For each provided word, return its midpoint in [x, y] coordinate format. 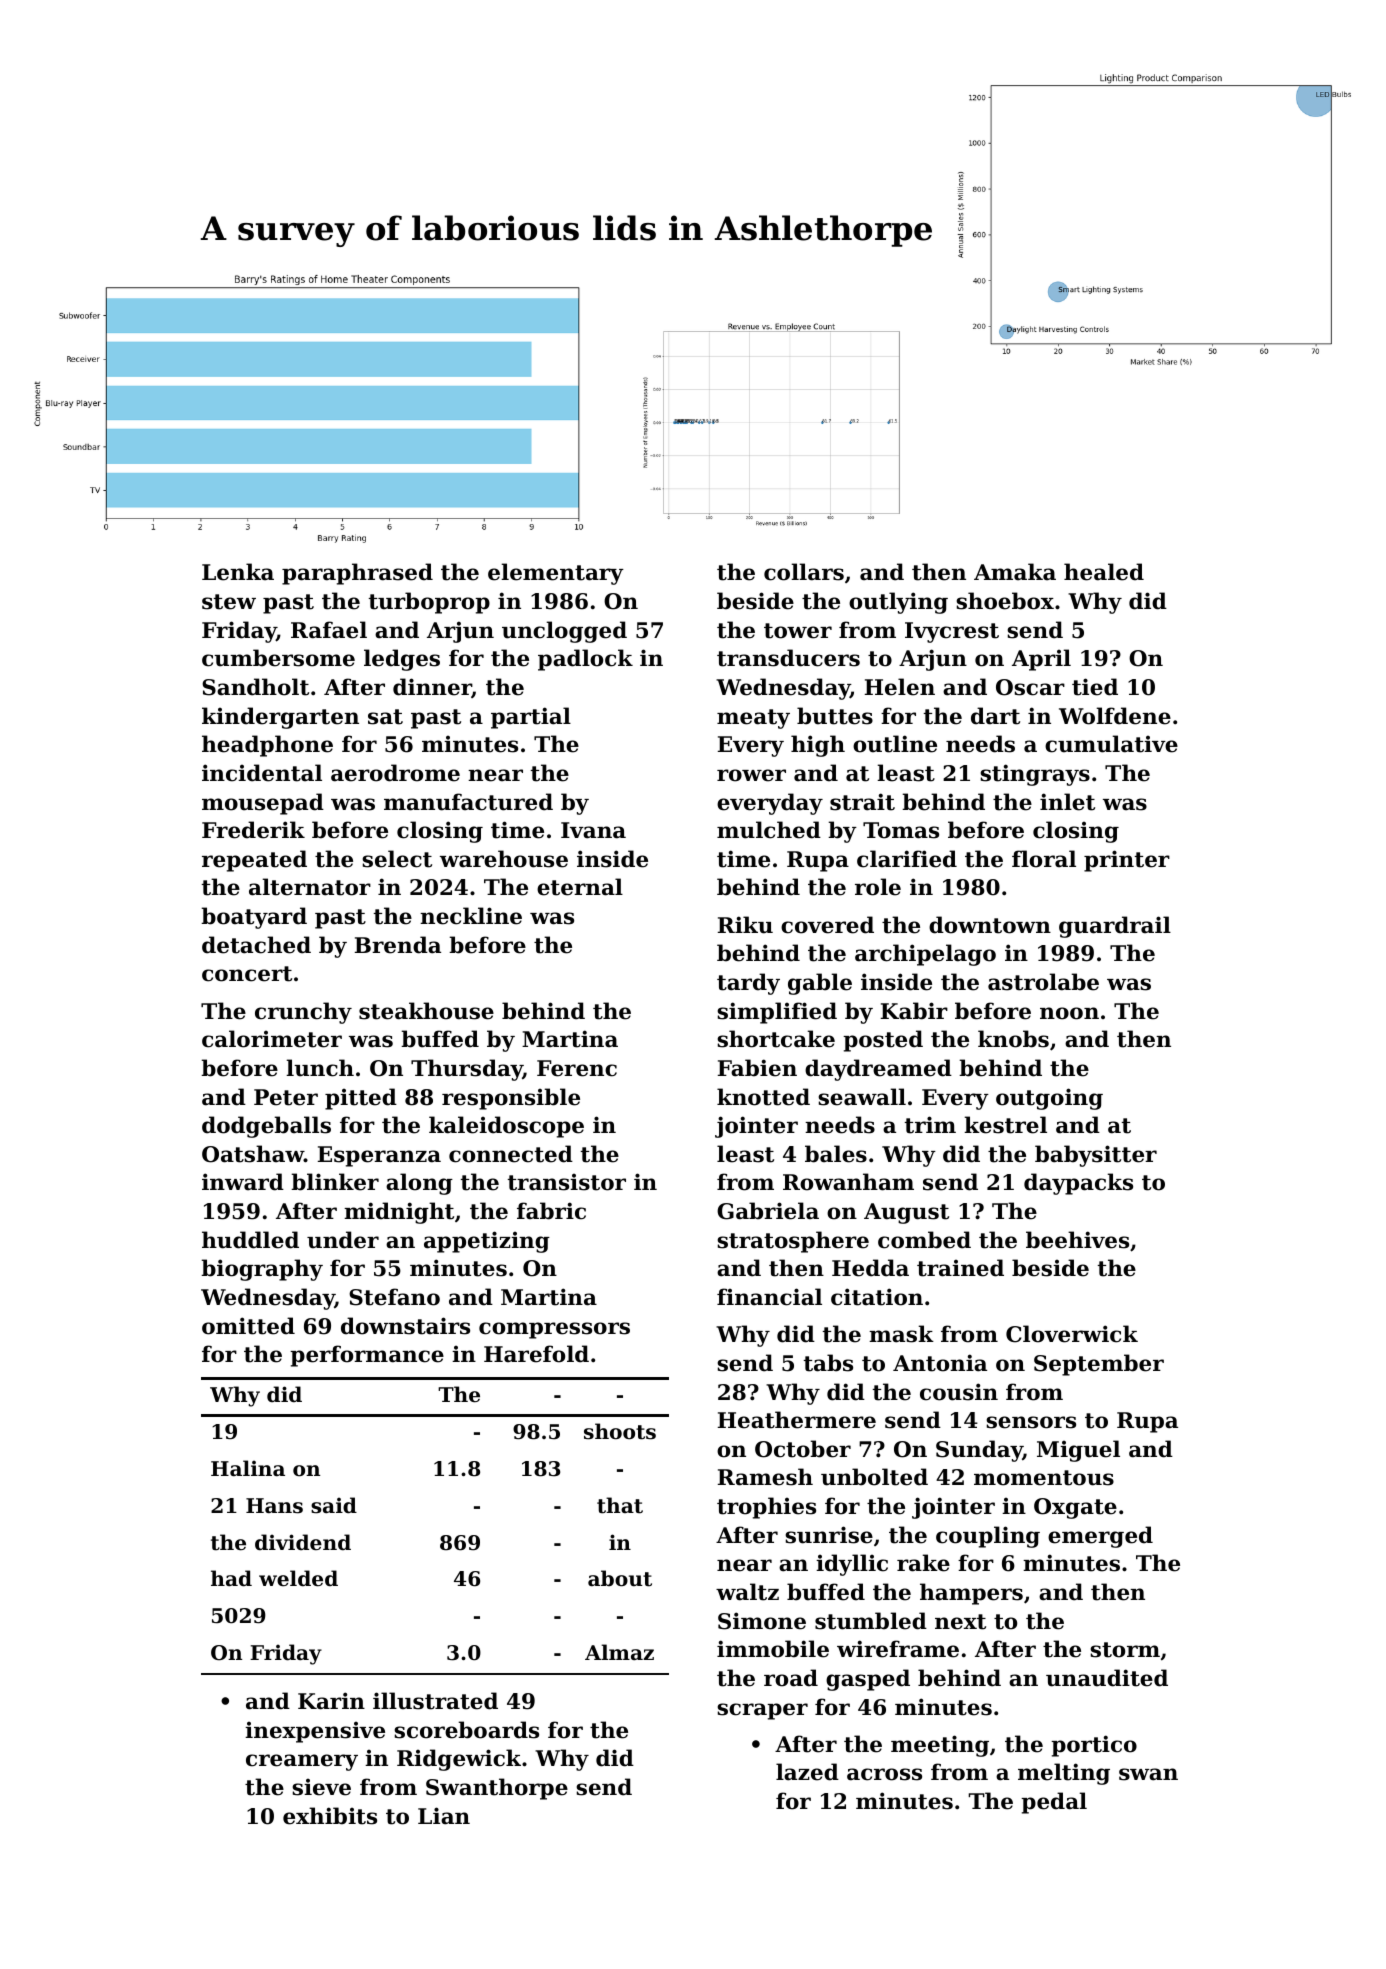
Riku [745, 925]
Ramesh [765, 1477]
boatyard [254, 918]
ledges [402, 660]
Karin [331, 1701]
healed [1104, 572]
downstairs [405, 1326]
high [818, 746]
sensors [1031, 1422]
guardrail [1115, 927]
